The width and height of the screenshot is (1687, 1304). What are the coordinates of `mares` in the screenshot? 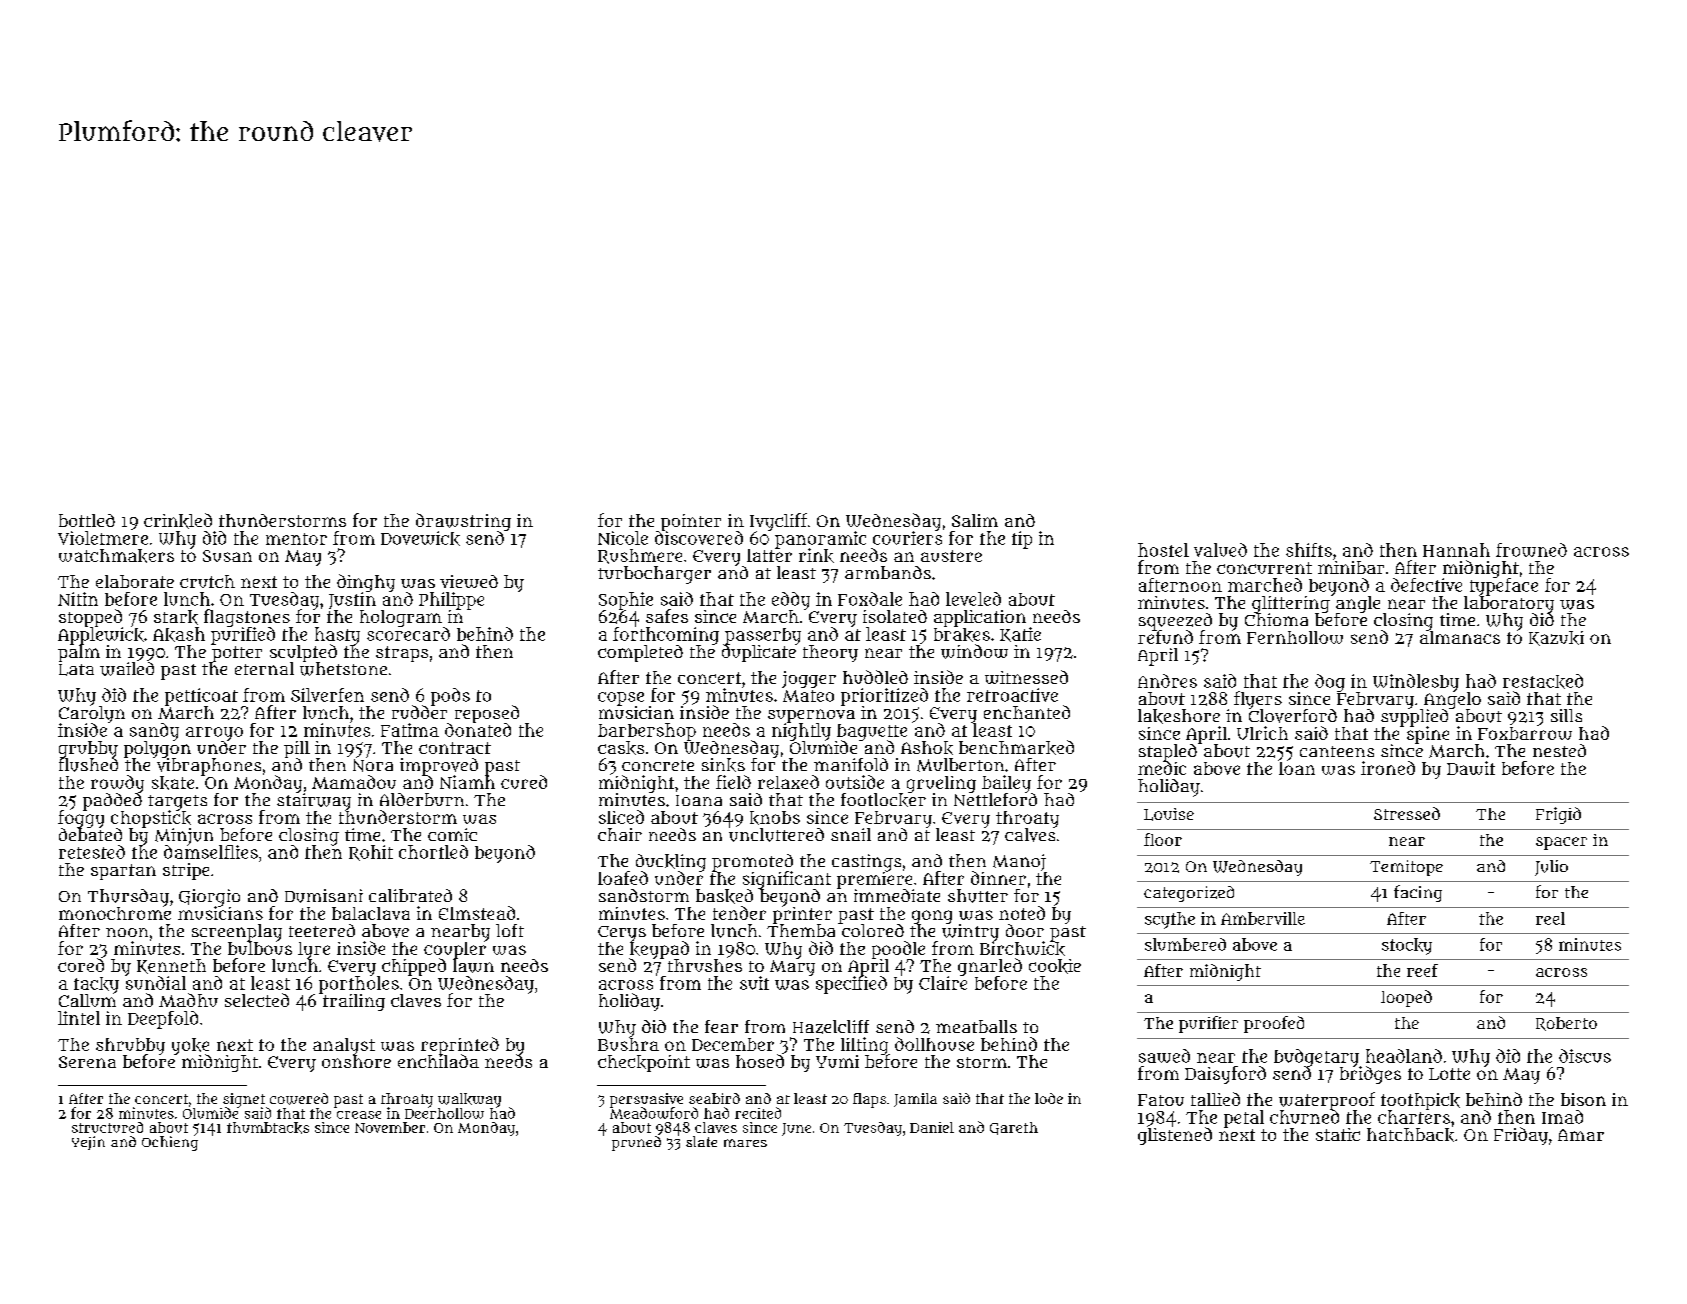 It's located at (745, 1143).
